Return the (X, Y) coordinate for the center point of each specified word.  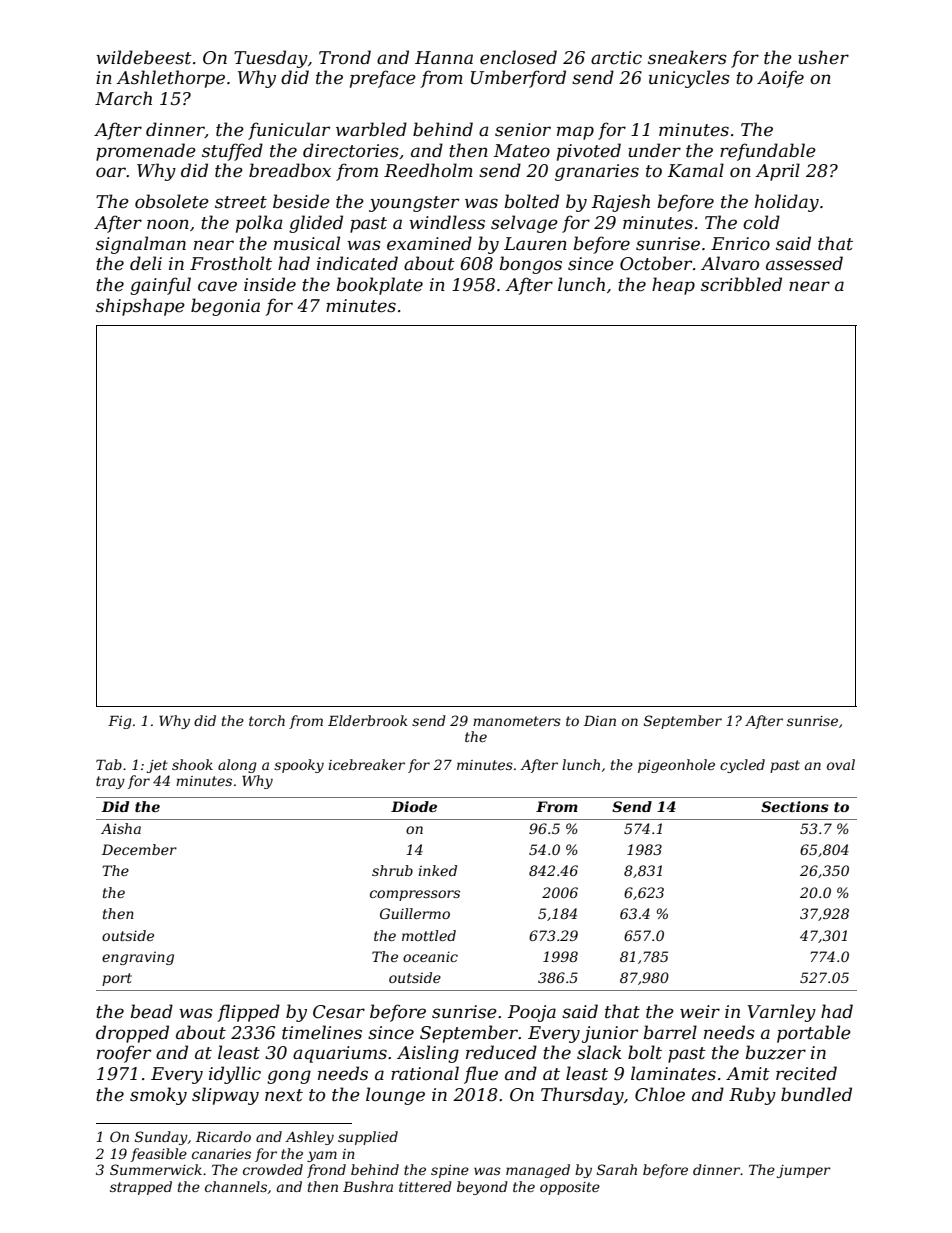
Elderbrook (368, 720)
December (139, 849)
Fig (120, 722)
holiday (787, 203)
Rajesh (621, 203)
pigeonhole (676, 766)
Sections (795, 806)
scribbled (741, 284)
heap (673, 286)
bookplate (379, 286)
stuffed (232, 152)
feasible (159, 1155)
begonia (225, 307)
